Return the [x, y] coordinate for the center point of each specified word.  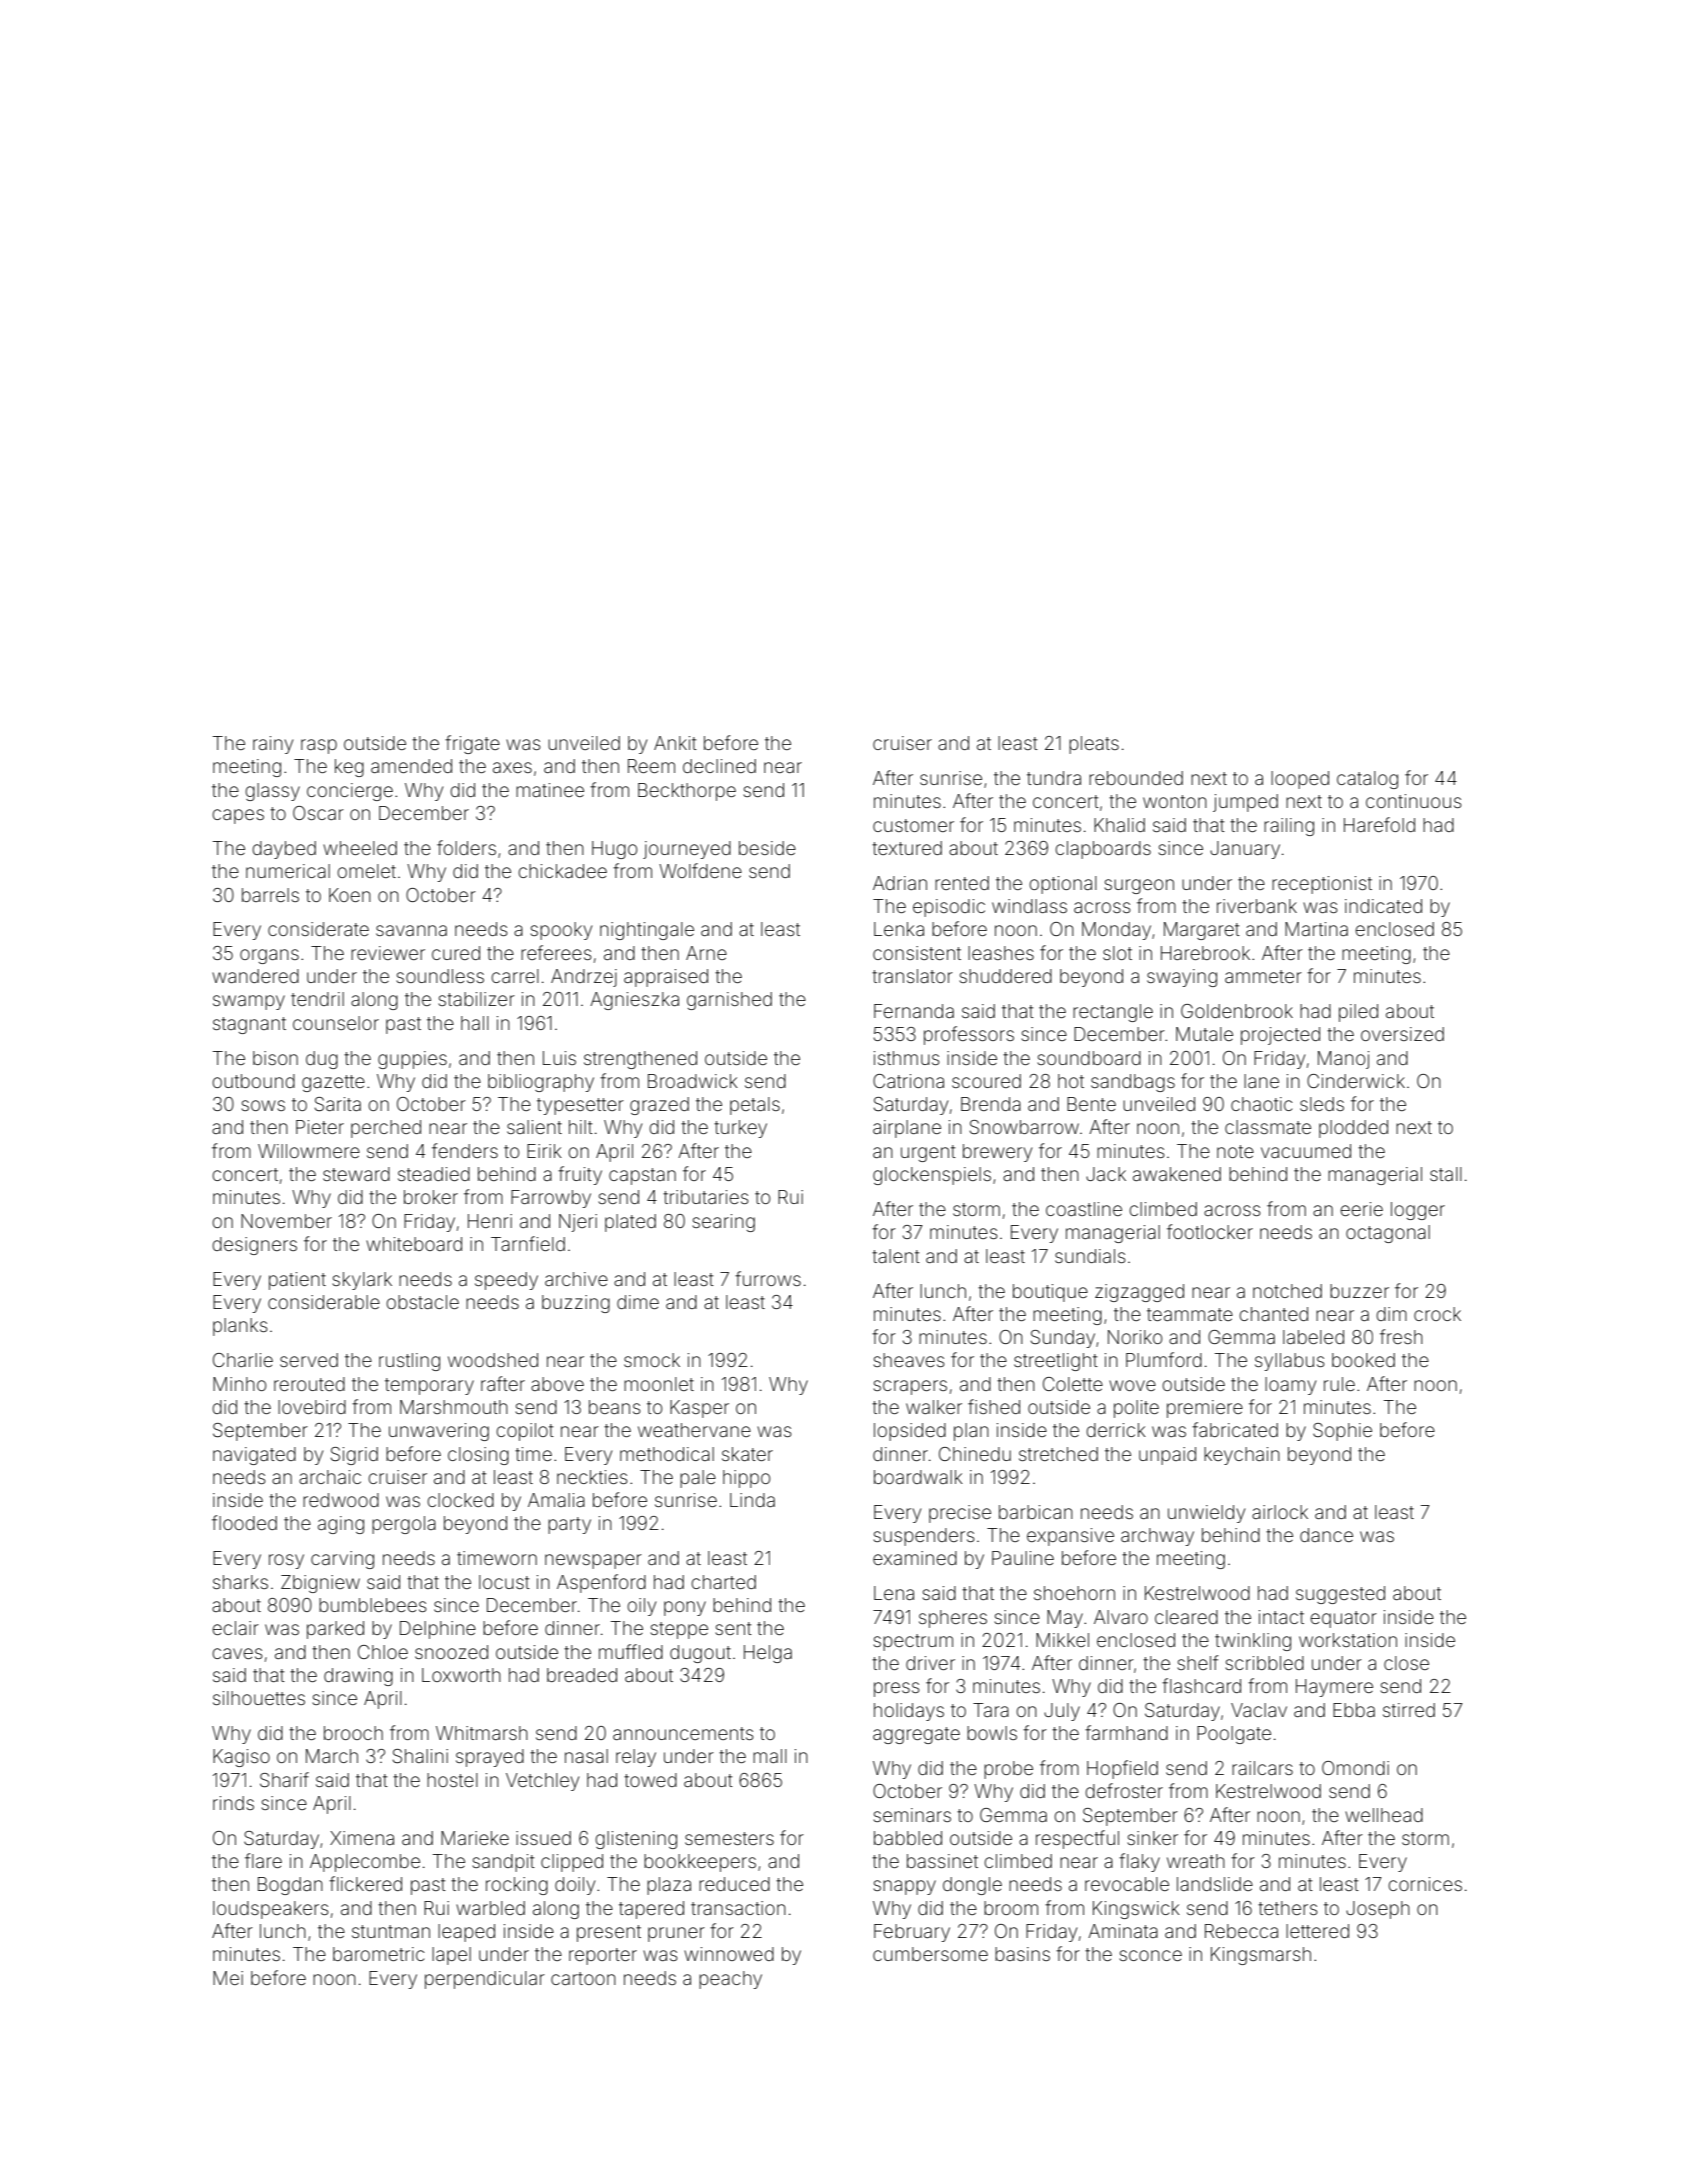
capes [238, 816]
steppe [679, 1630]
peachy [730, 1980]
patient [297, 1281]
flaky [1139, 1862]
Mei [228, 1978]
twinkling [1253, 1642]
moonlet [659, 1384]
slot [1117, 953]
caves [237, 1653]
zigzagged [1139, 1293]
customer [913, 825]
